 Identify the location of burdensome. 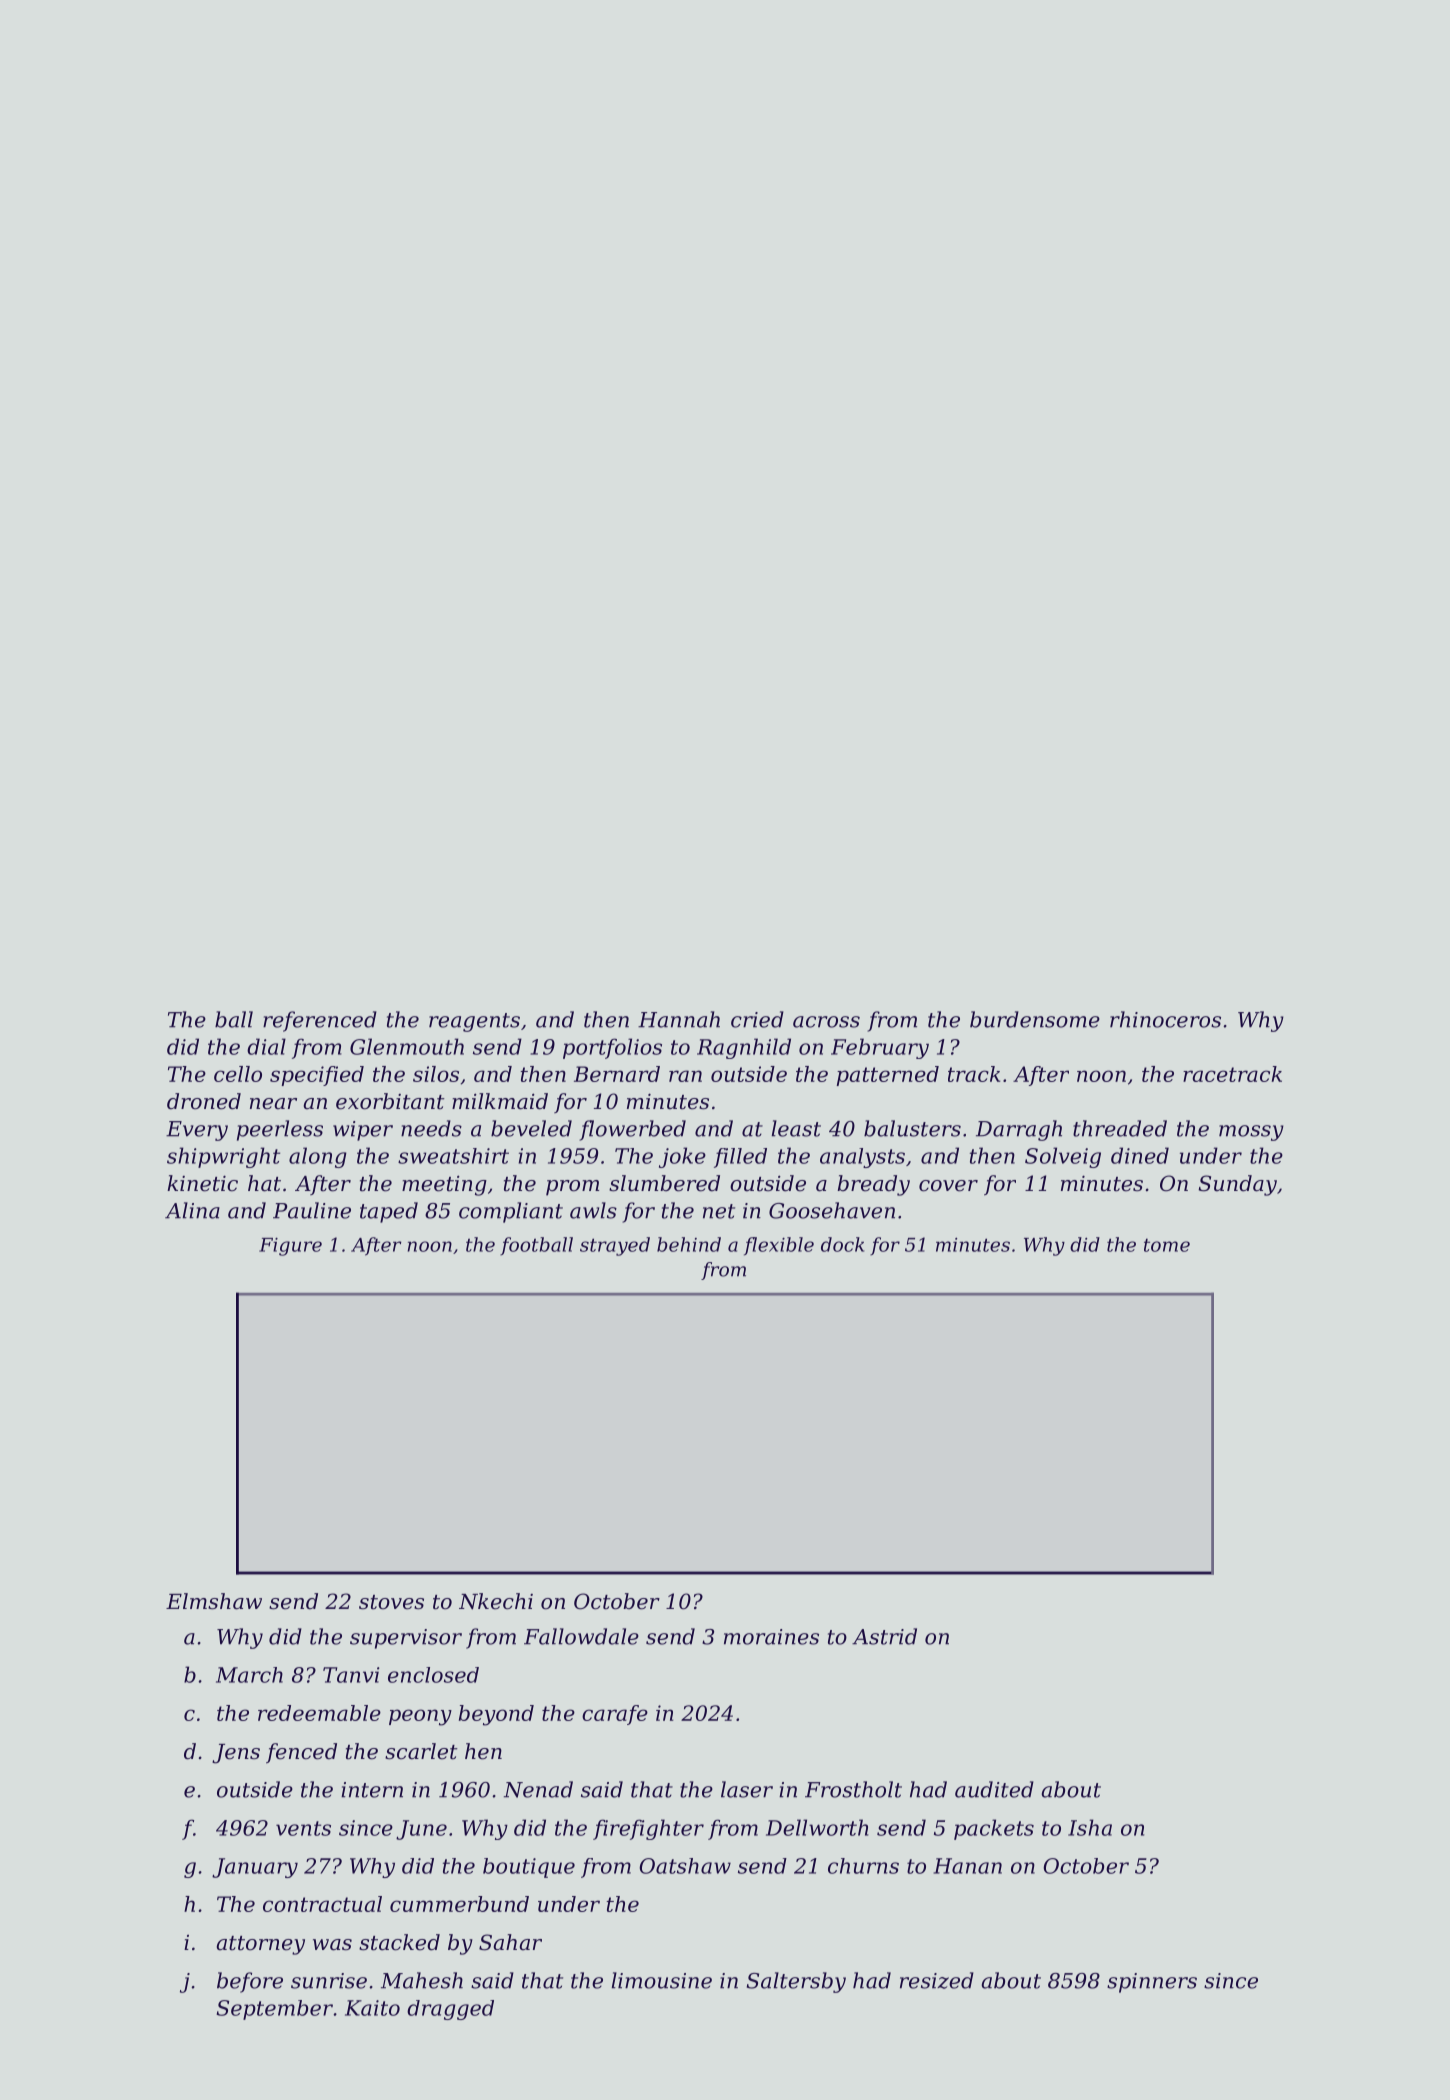
(1035, 1019).
